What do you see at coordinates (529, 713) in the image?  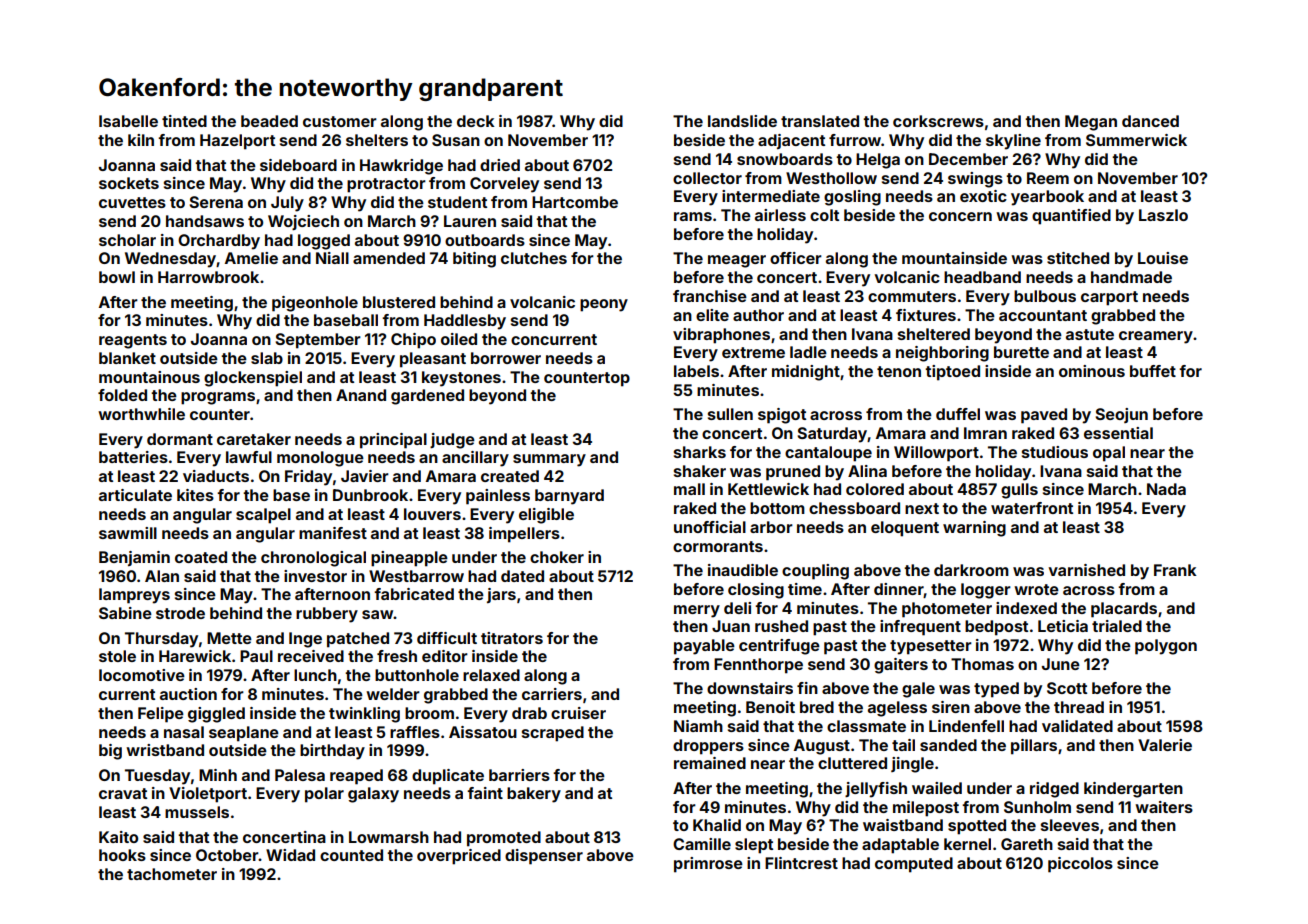 I see `drab` at bounding box center [529, 713].
